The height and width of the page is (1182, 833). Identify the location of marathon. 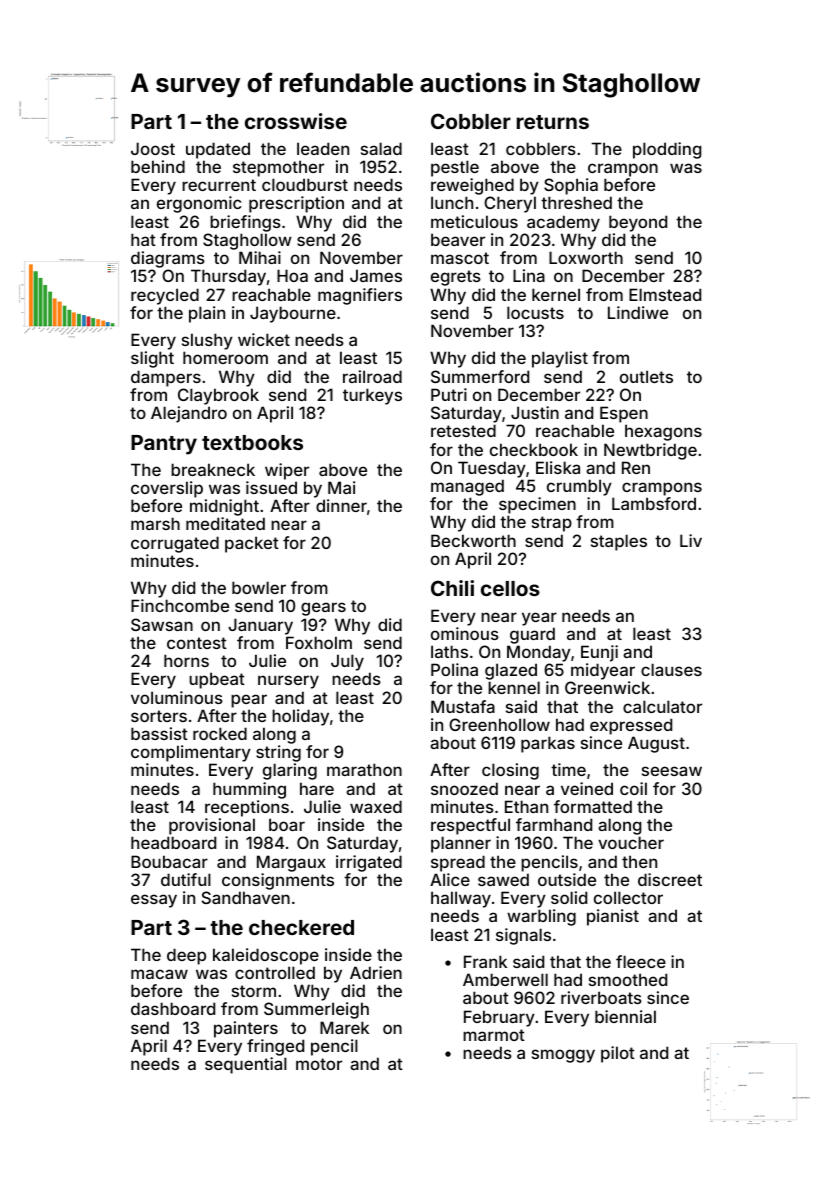
(364, 769).
